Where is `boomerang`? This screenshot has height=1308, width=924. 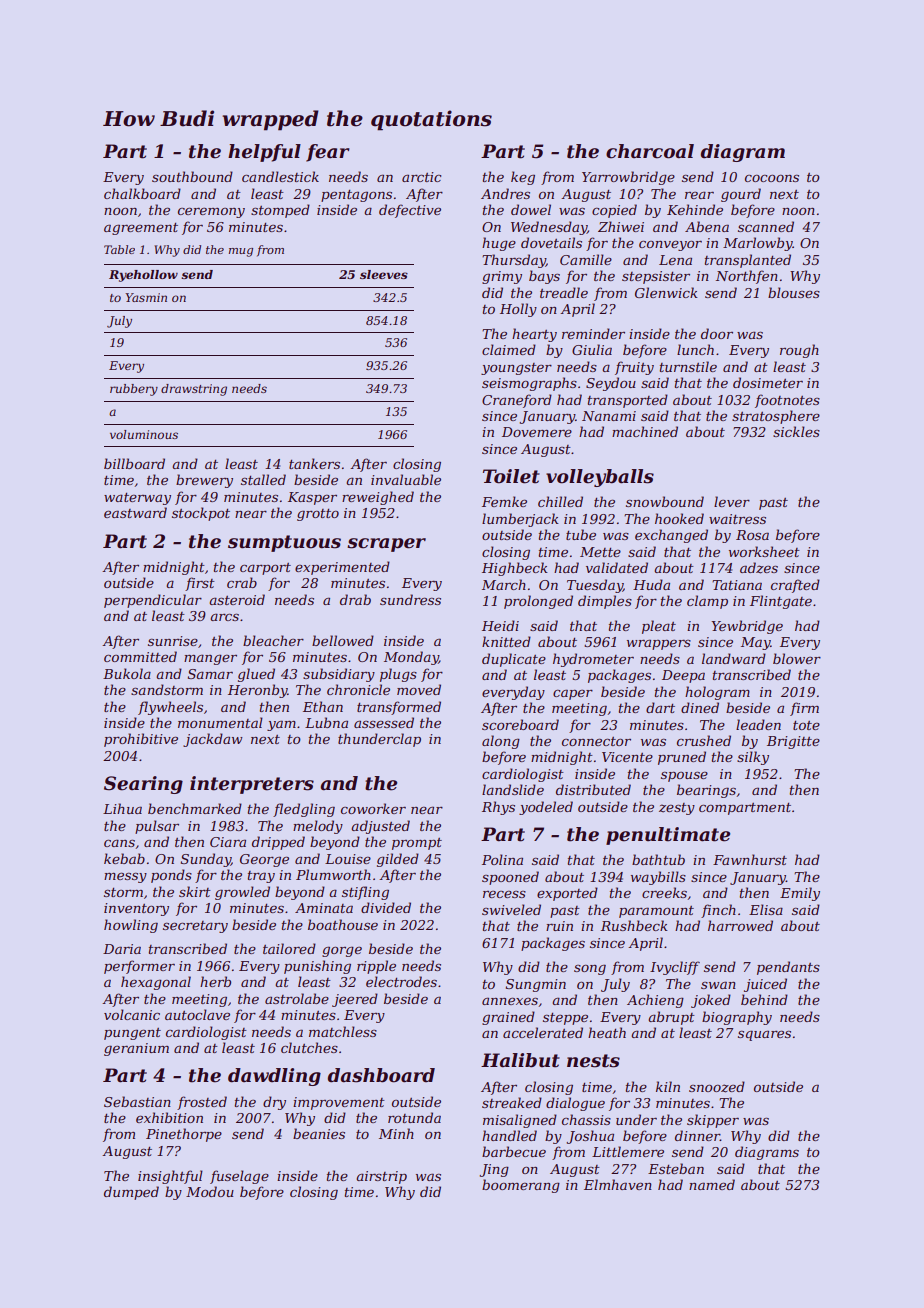 boomerang is located at coordinates (521, 1186).
